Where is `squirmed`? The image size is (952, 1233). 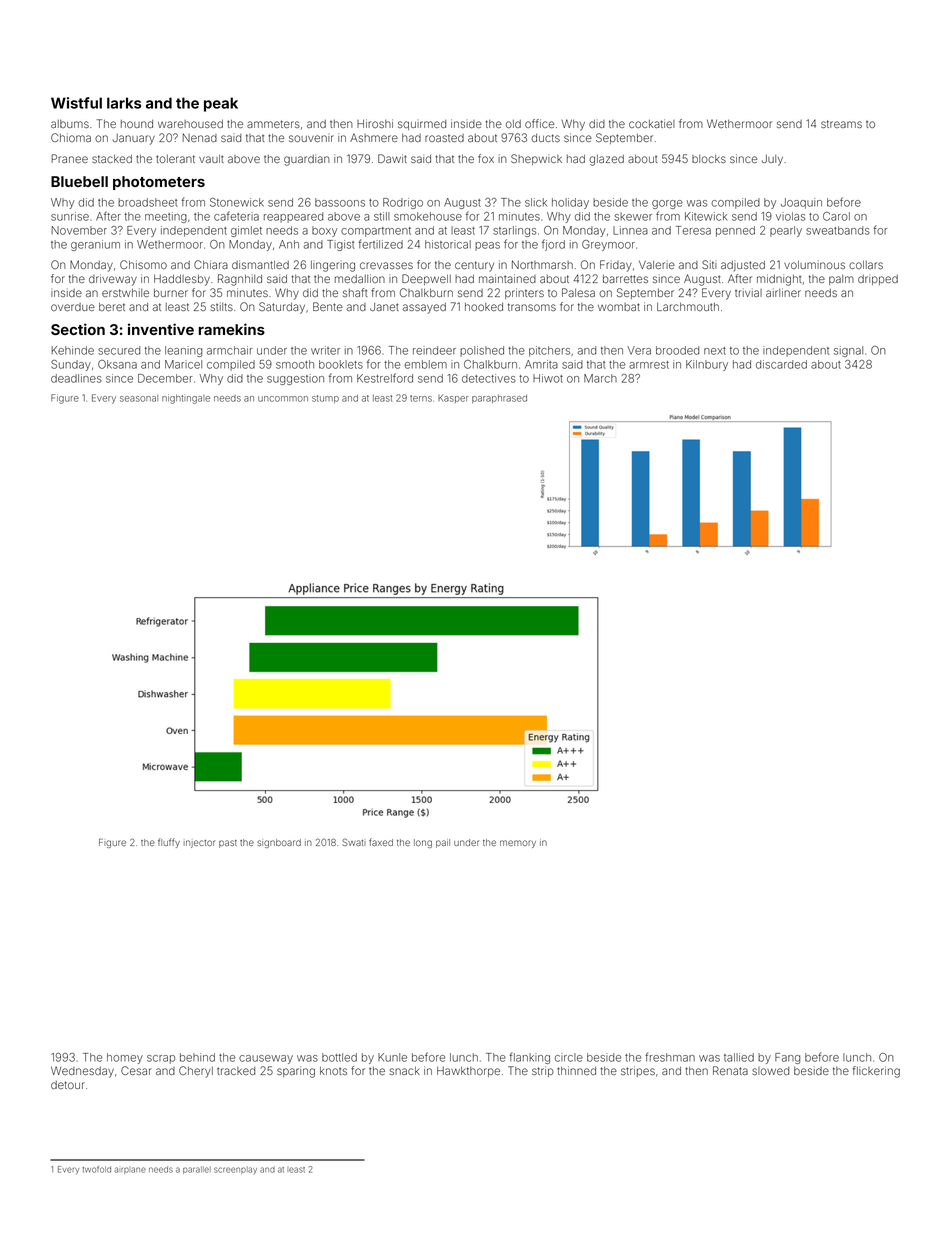 squirmed is located at coordinates (422, 125).
